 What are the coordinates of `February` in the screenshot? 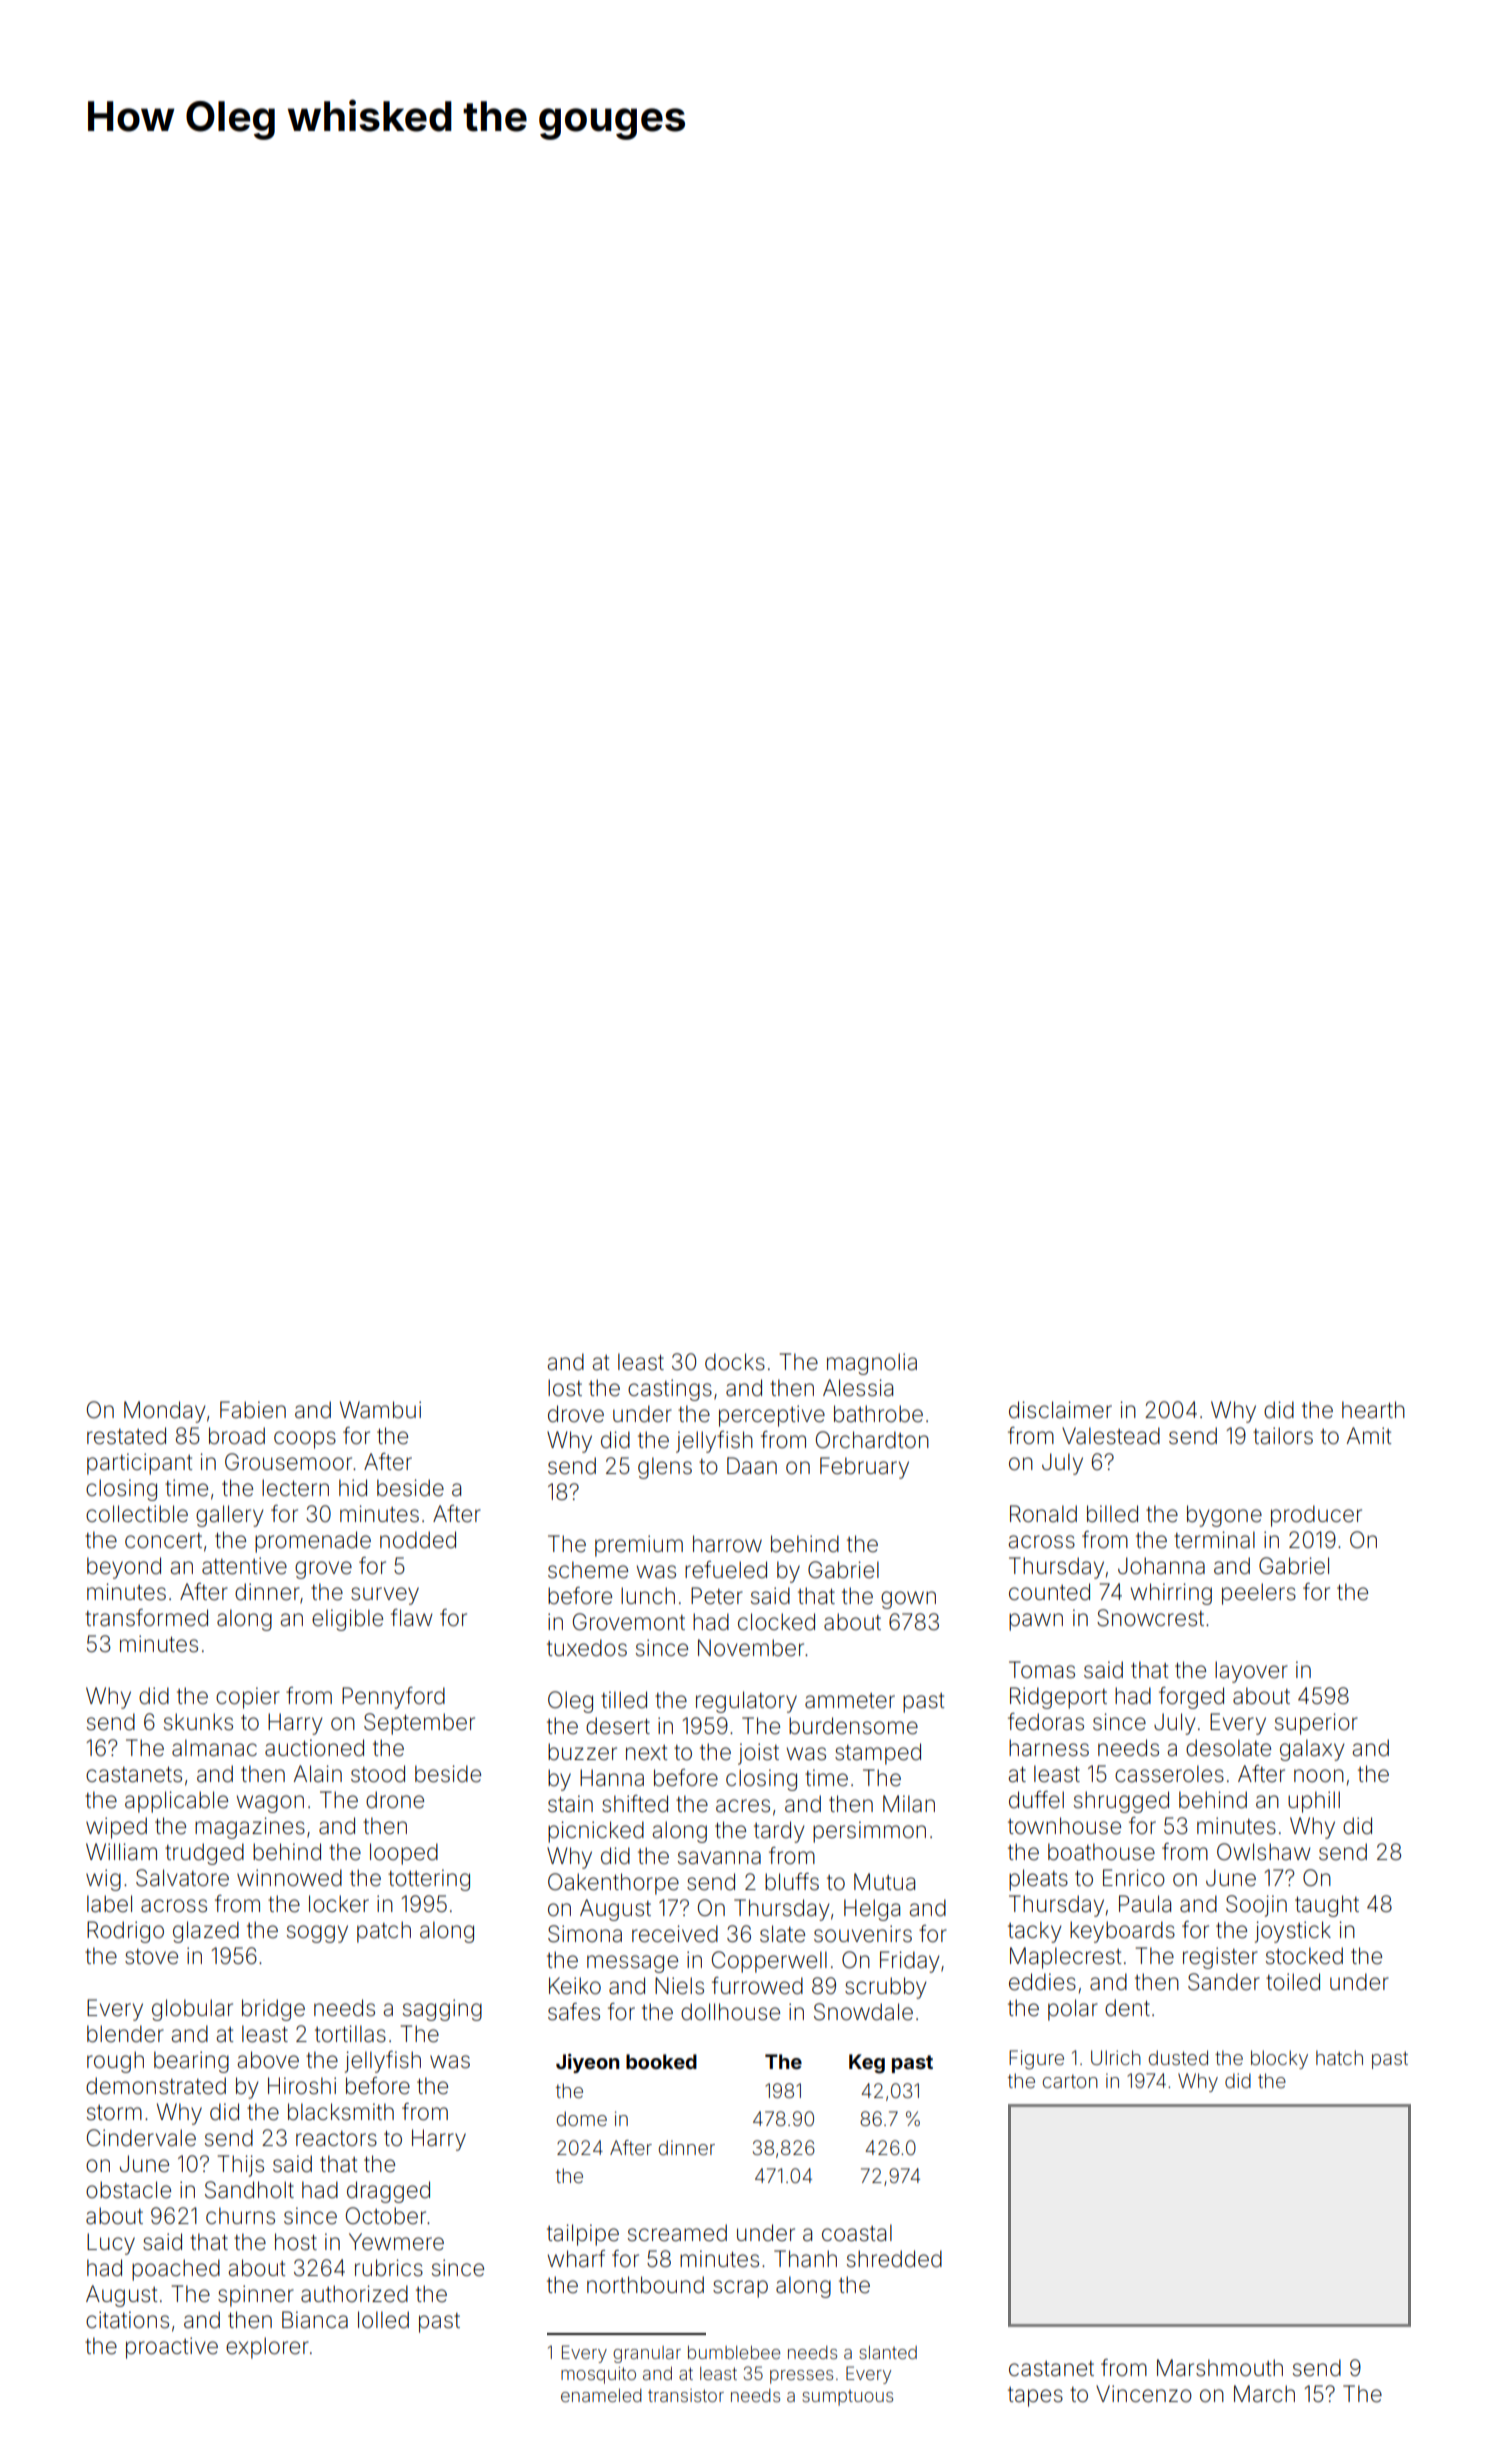 It's located at (864, 1468).
